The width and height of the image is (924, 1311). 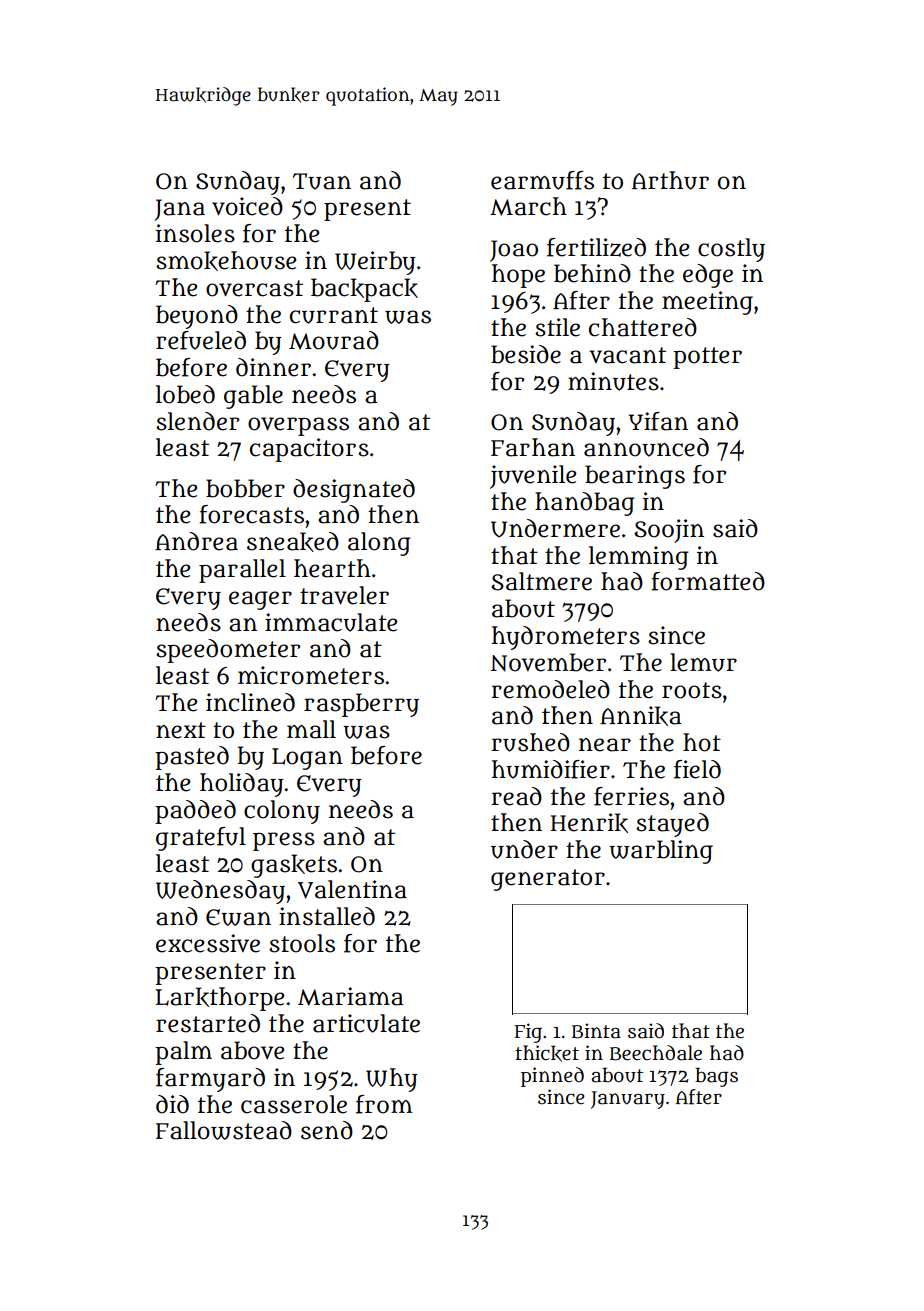 What do you see at coordinates (352, 889) in the image?
I see `Valentina` at bounding box center [352, 889].
